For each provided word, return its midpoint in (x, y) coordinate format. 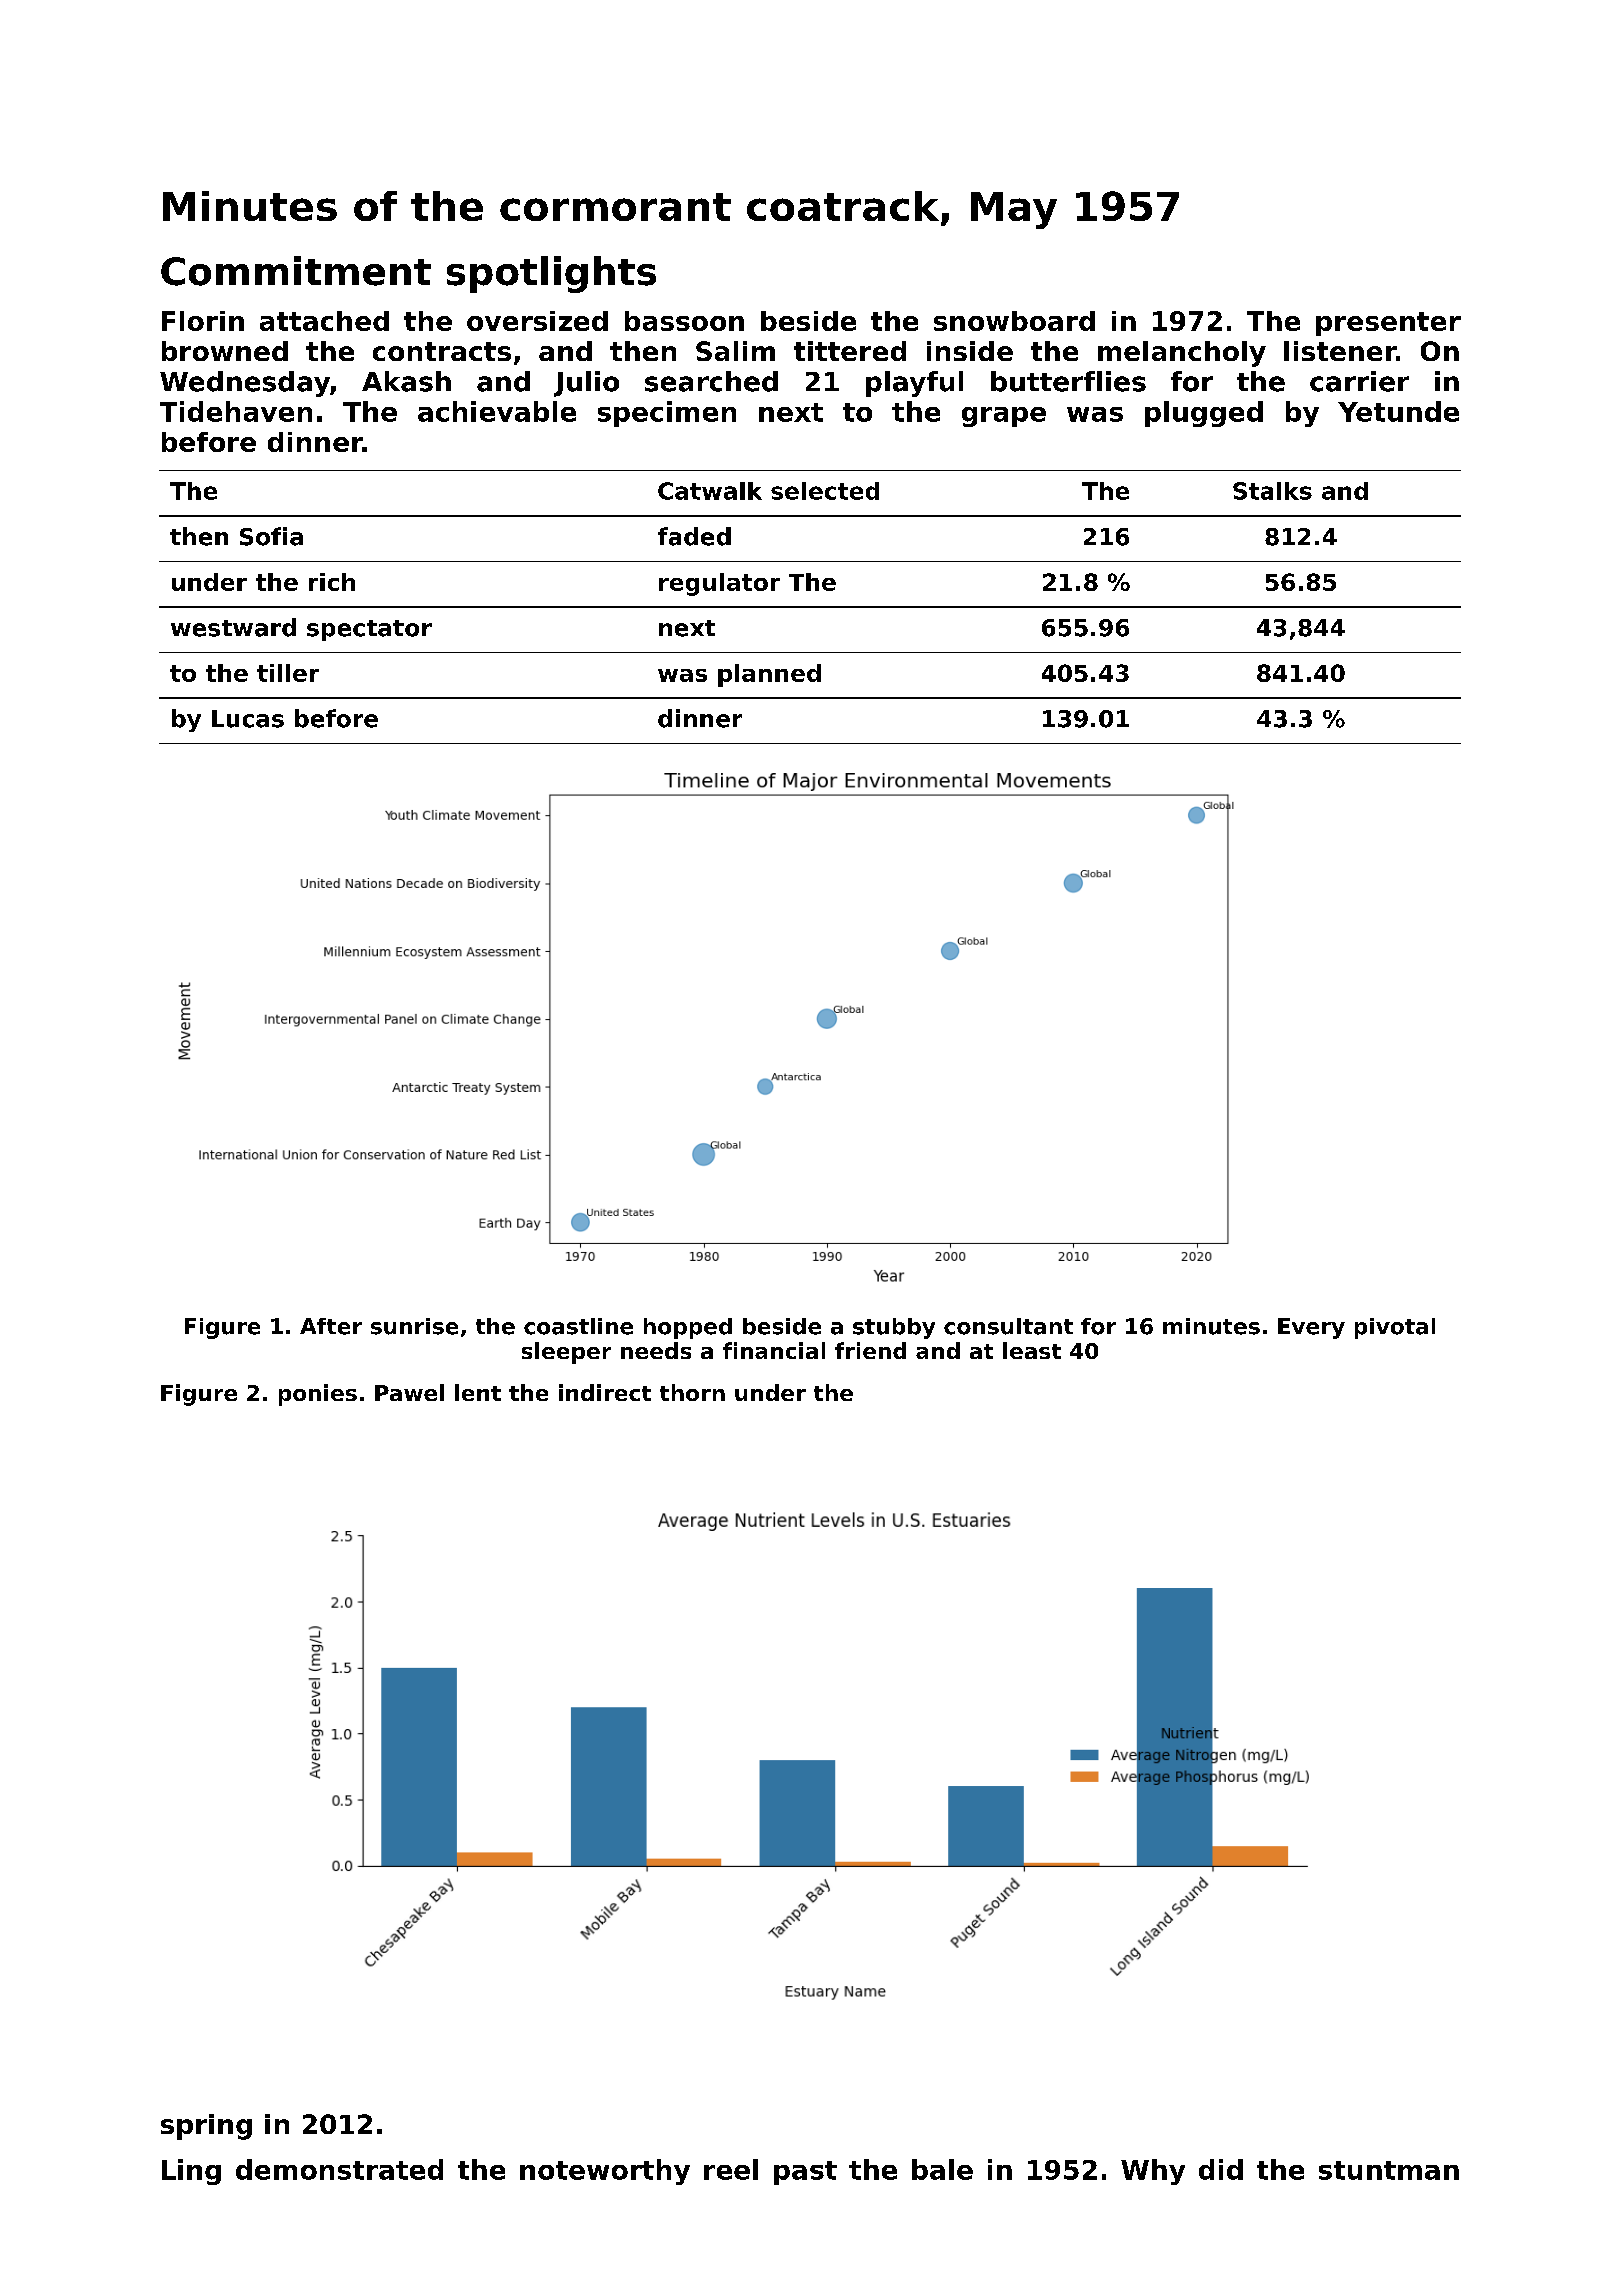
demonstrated (339, 2169)
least (1032, 1350)
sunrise (414, 1326)
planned (769, 675)
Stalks (1272, 491)
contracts (442, 351)
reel (731, 2169)
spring (206, 2127)
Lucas (248, 719)
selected (825, 491)
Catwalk (710, 491)
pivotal (1395, 1328)
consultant (1008, 1326)
